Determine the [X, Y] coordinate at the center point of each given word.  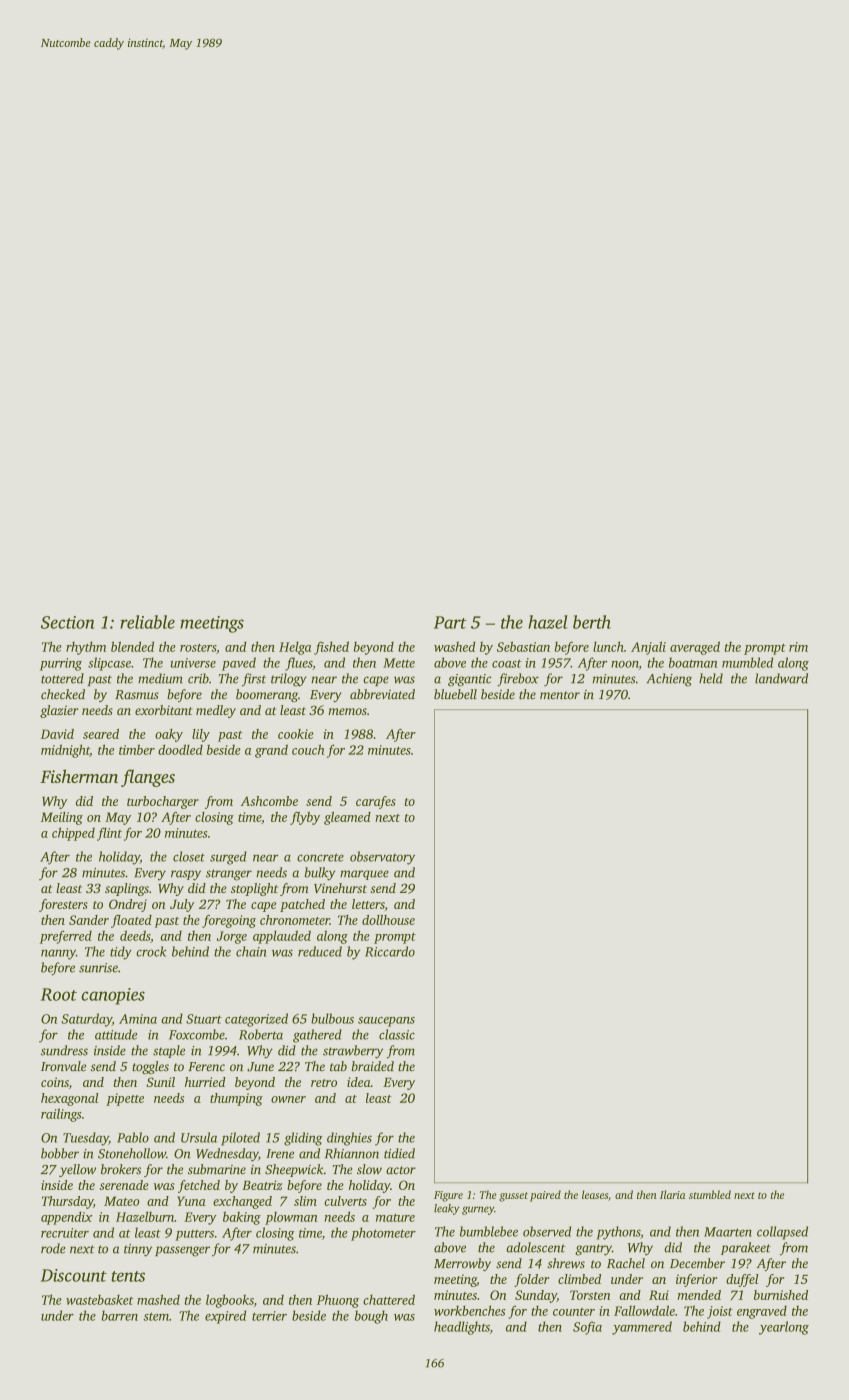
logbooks [230, 1301]
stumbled [710, 1194]
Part [450, 622]
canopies [113, 996]
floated [131, 921]
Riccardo [390, 951]
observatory [382, 858]
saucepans [386, 1022]
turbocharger [163, 802]
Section [67, 622]
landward [781, 678]
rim [798, 647]
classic [397, 1034]
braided [372, 1066]
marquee [364, 875]
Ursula [199, 1137]
